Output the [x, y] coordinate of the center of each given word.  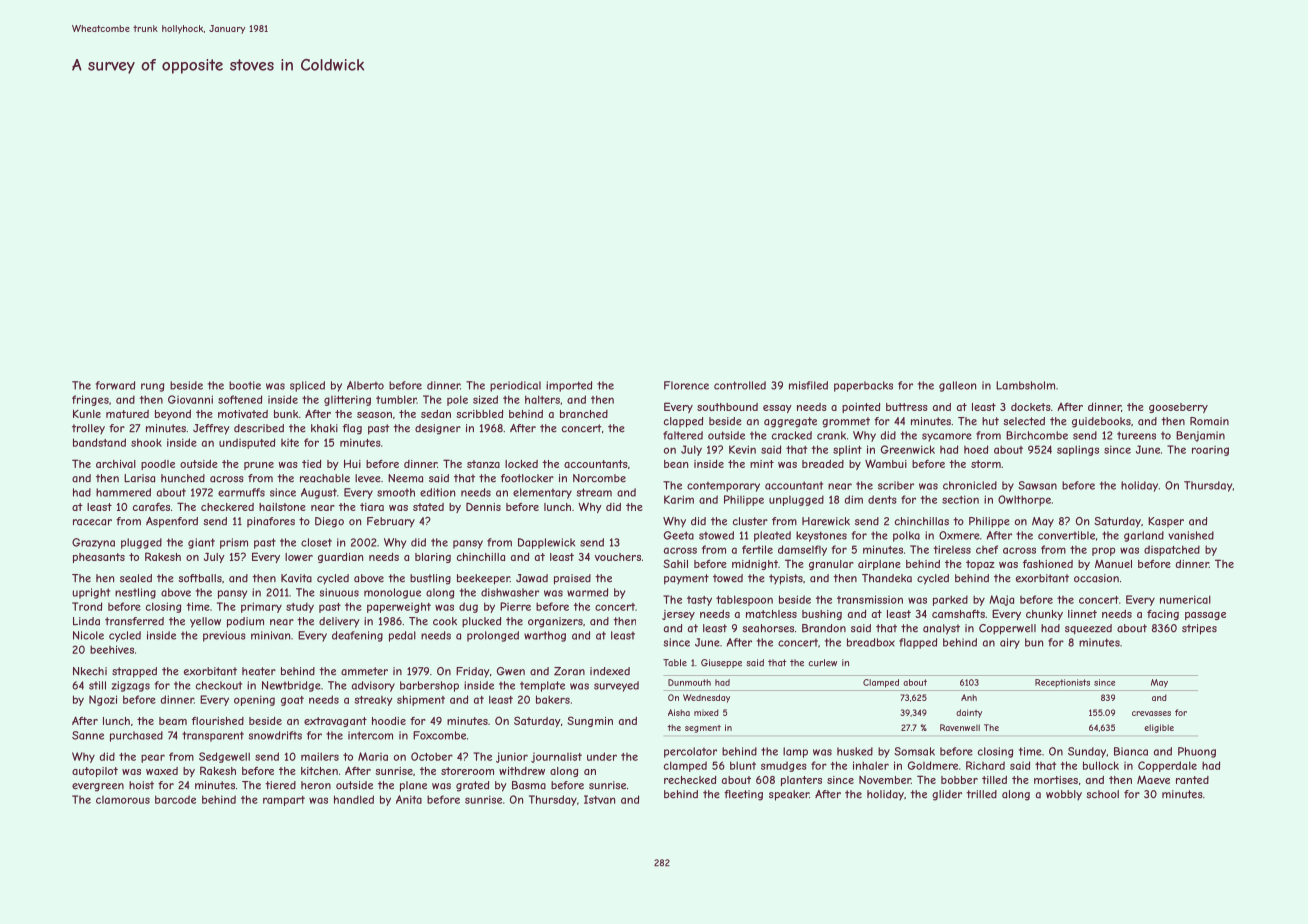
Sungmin [590, 721]
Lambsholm [1025, 385]
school [1102, 794]
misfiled [808, 385]
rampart [284, 801]
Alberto [365, 385]
